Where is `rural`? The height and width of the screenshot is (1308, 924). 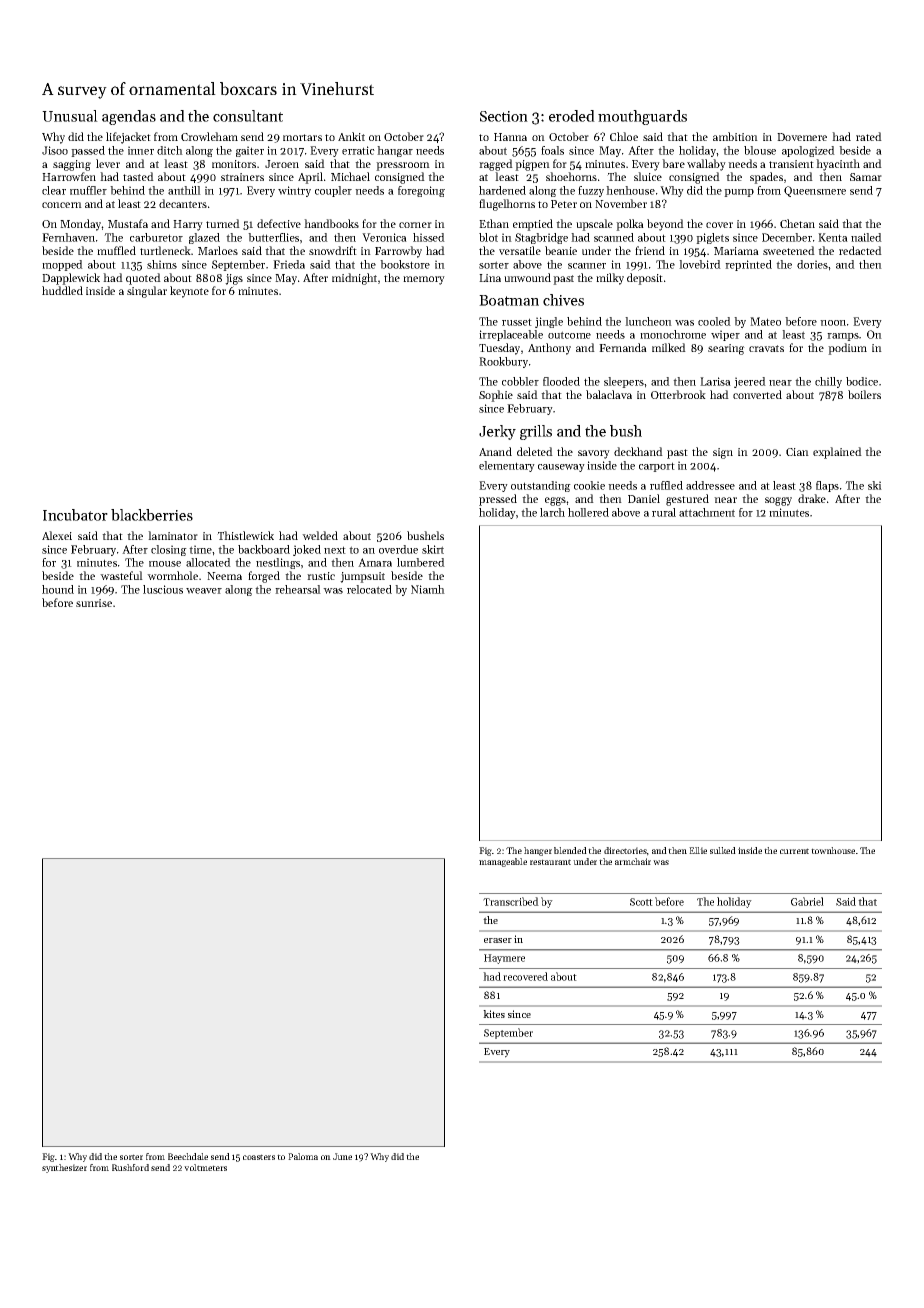 rural is located at coordinates (664, 512).
